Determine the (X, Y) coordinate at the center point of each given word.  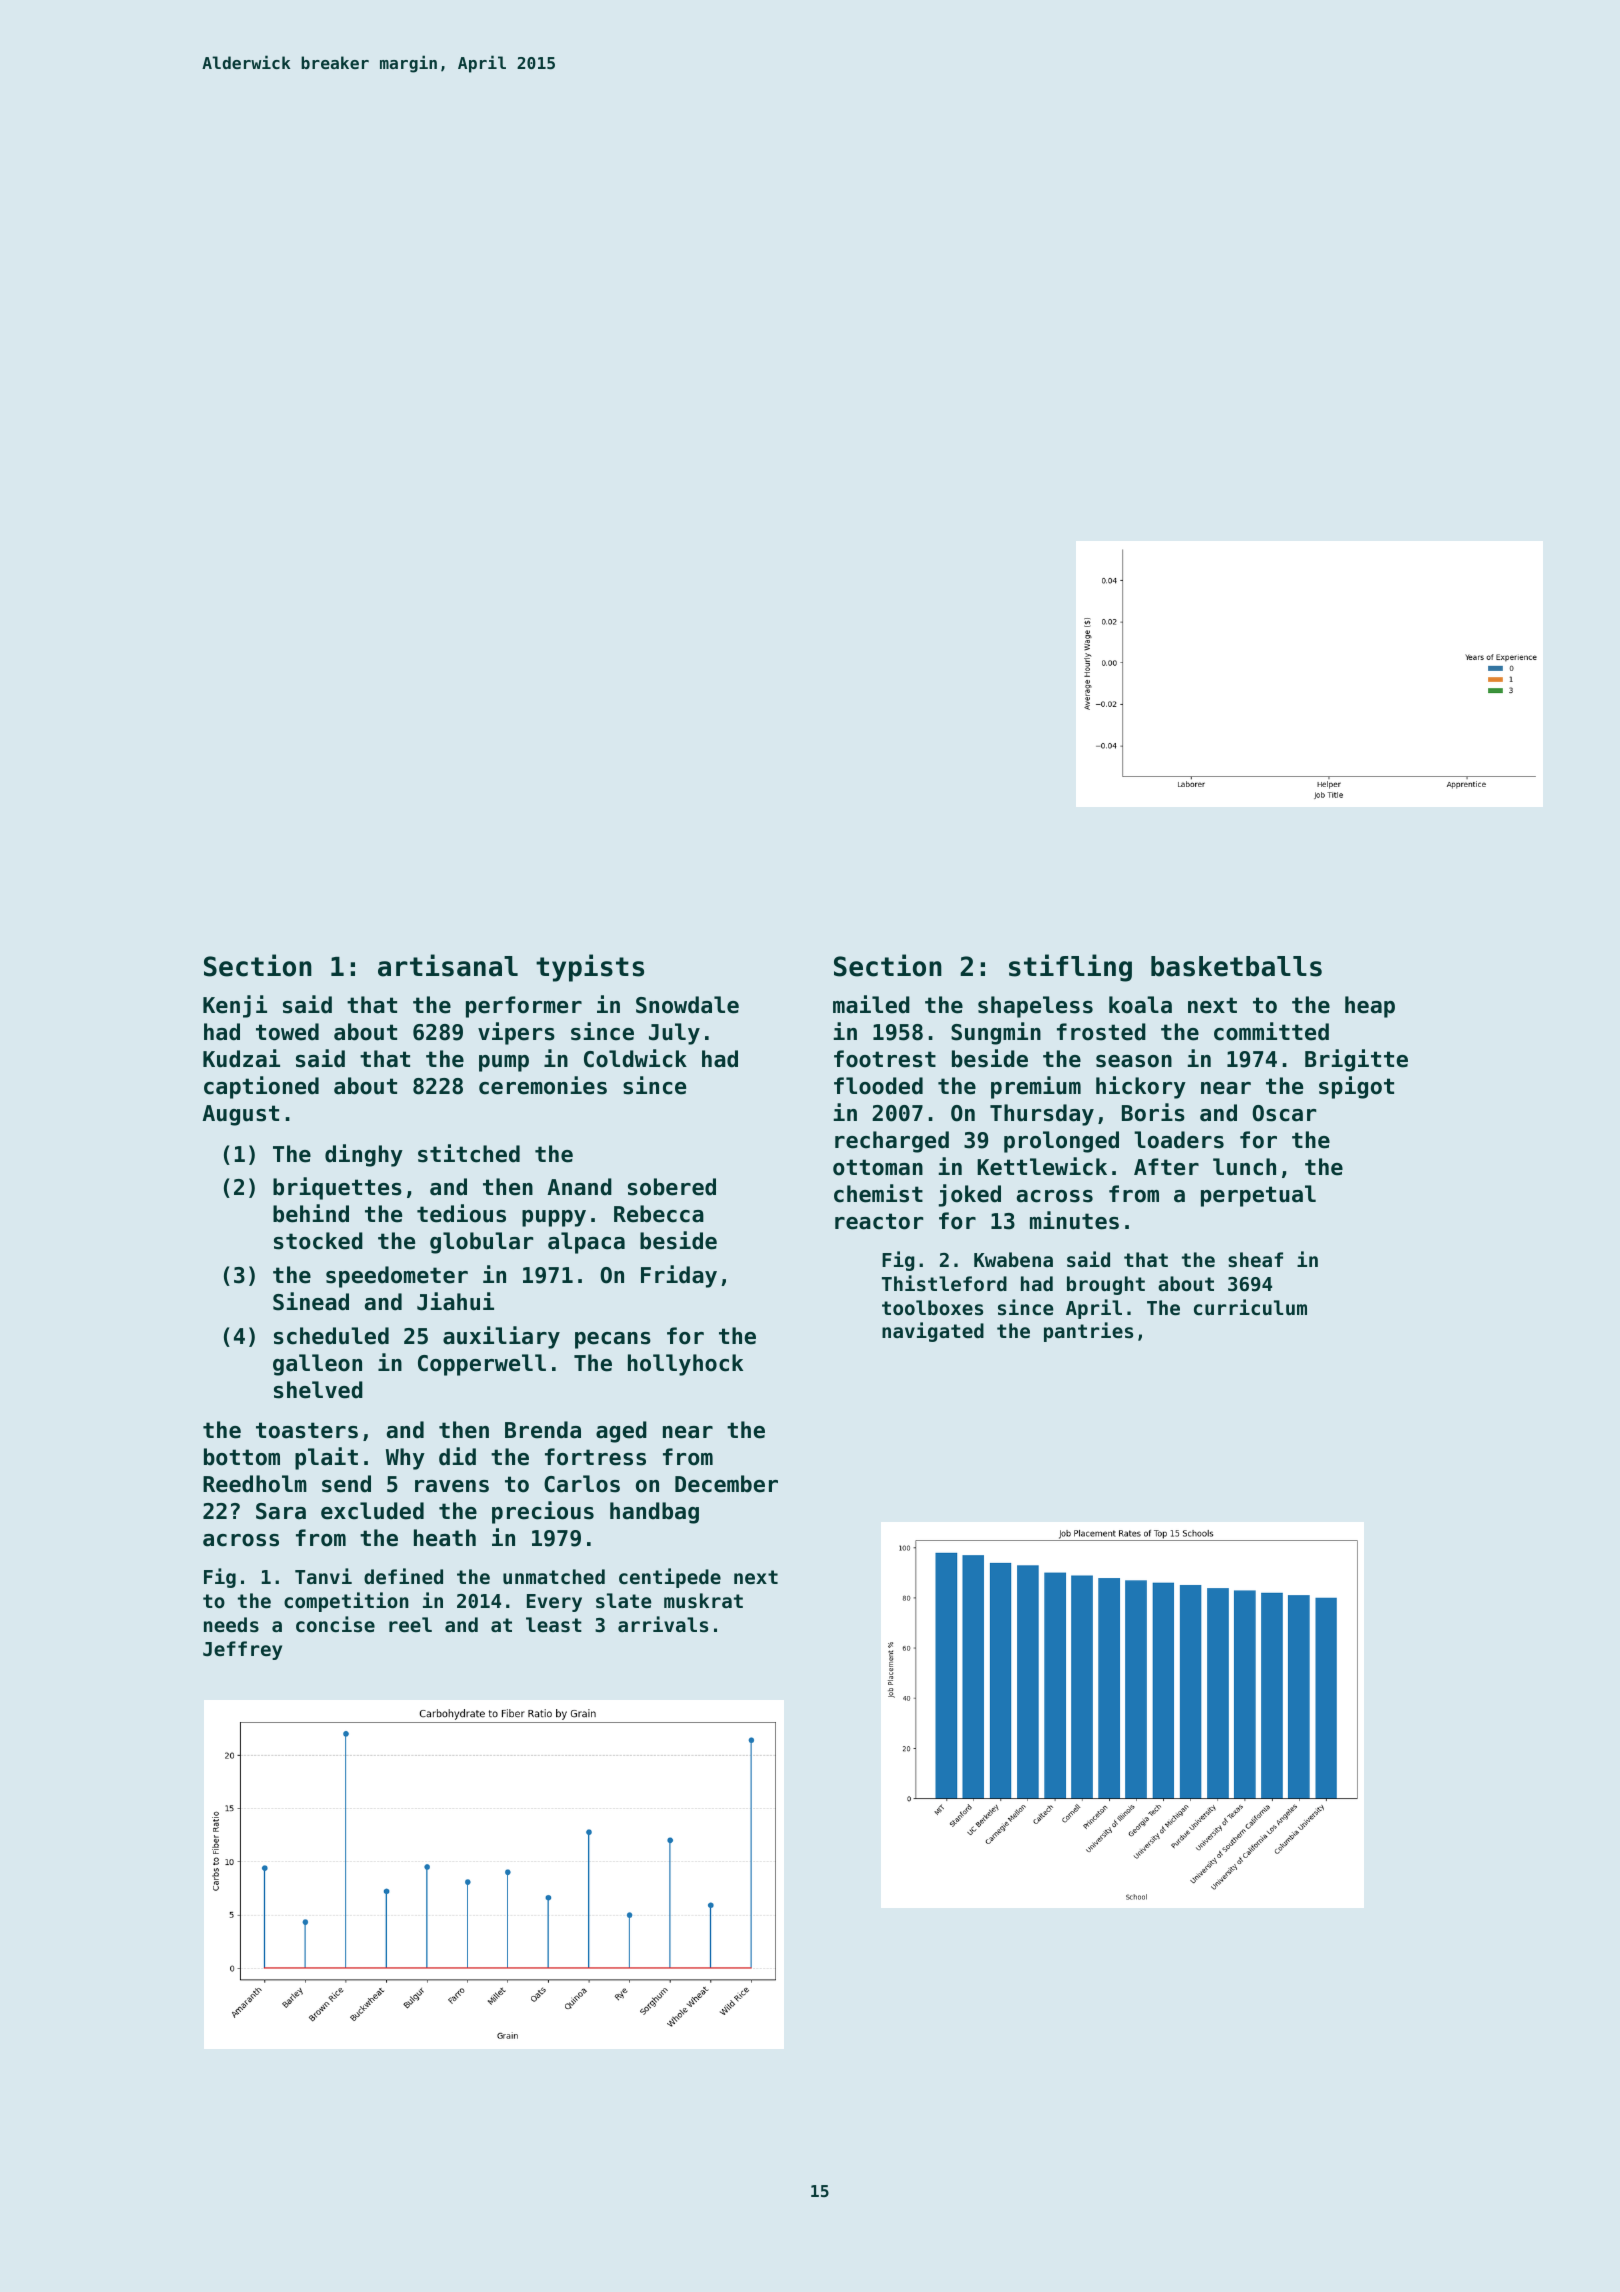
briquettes (337, 1188)
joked (970, 1195)
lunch (1244, 1167)
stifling (1070, 968)
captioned (261, 1087)
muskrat (703, 1601)
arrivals (663, 1624)
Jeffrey (242, 1650)
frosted (1101, 1032)
